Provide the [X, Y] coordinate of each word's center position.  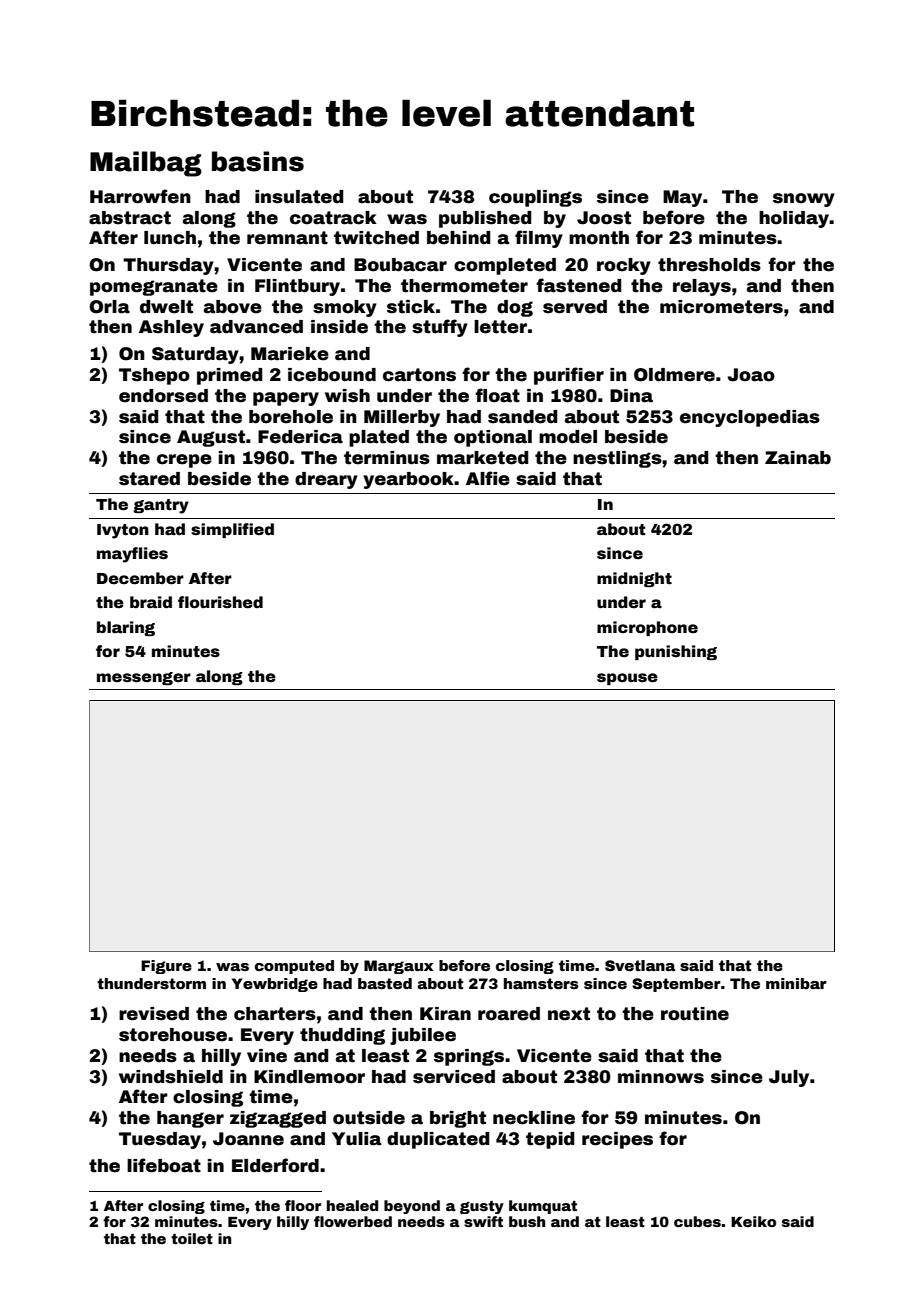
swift [483, 1221]
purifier [569, 376]
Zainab [798, 458]
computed [294, 967]
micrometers [721, 307]
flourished [220, 602]
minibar [796, 983]
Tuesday [160, 1140]
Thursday [168, 266]
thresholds [709, 265]
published [485, 219]
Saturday [195, 355]
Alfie [488, 478]
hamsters [541, 983]
